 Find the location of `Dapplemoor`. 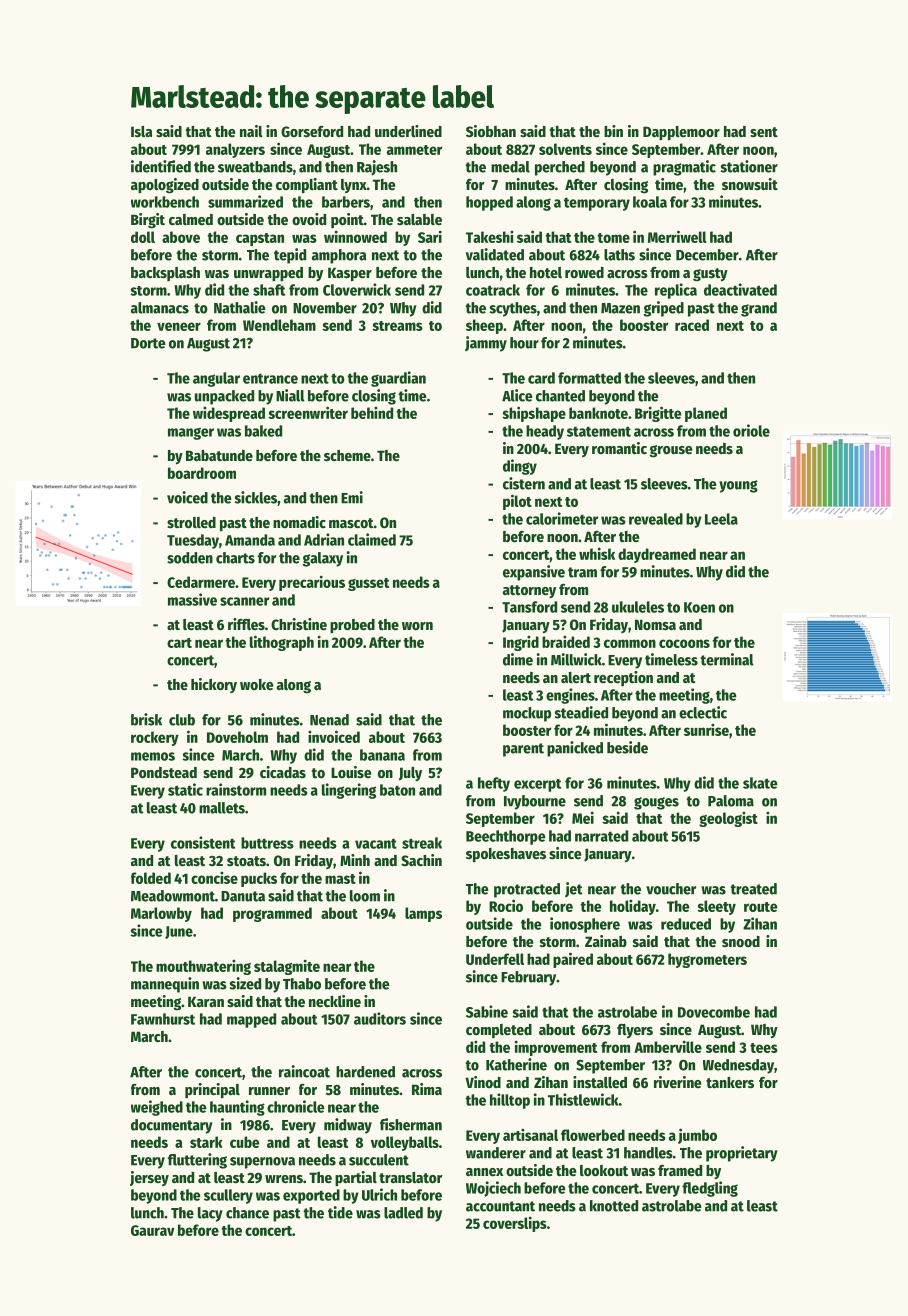

Dapplemoor is located at coordinates (681, 133).
